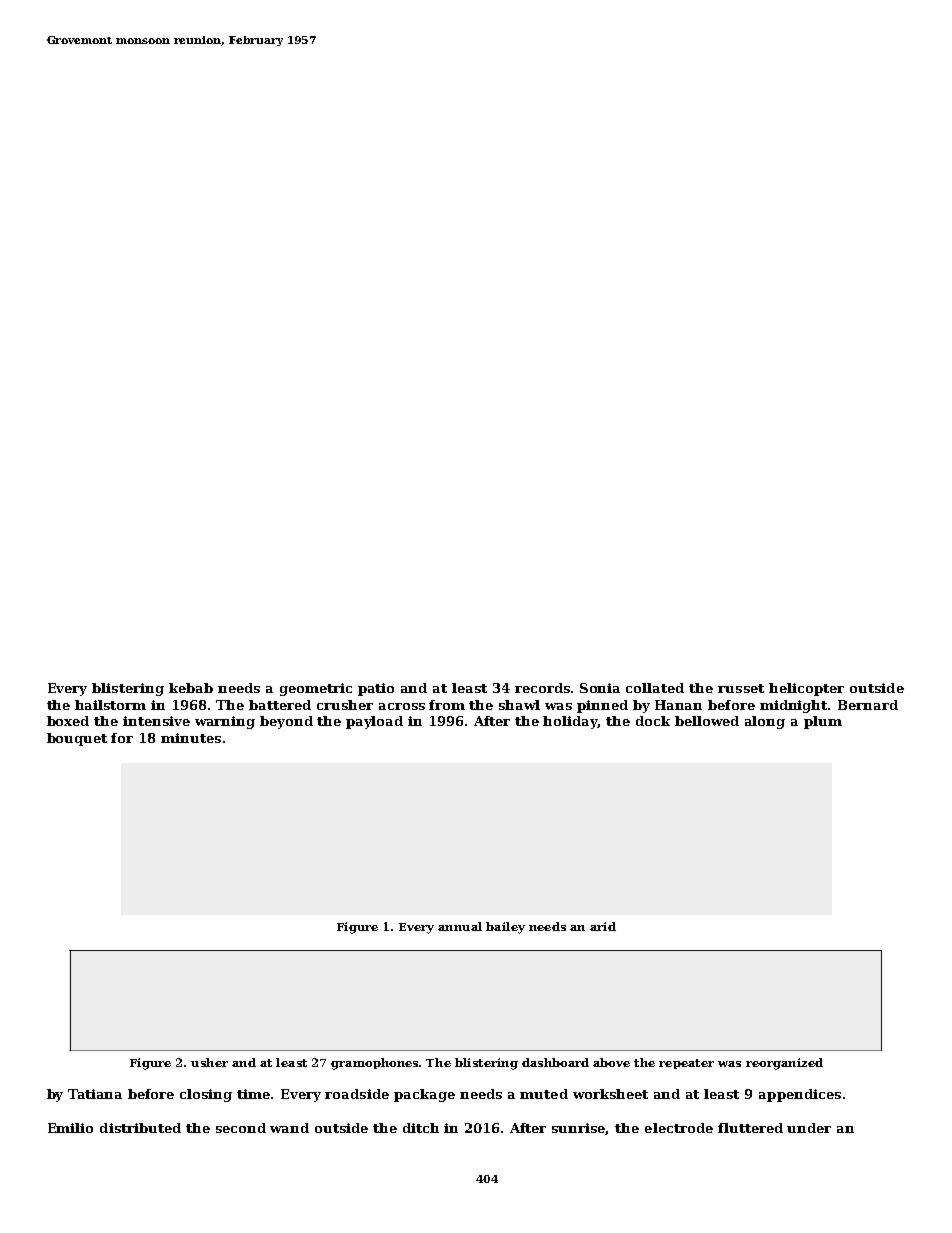 The image size is (952, 1233). I want to click on distributed, so click(140, 1128).
